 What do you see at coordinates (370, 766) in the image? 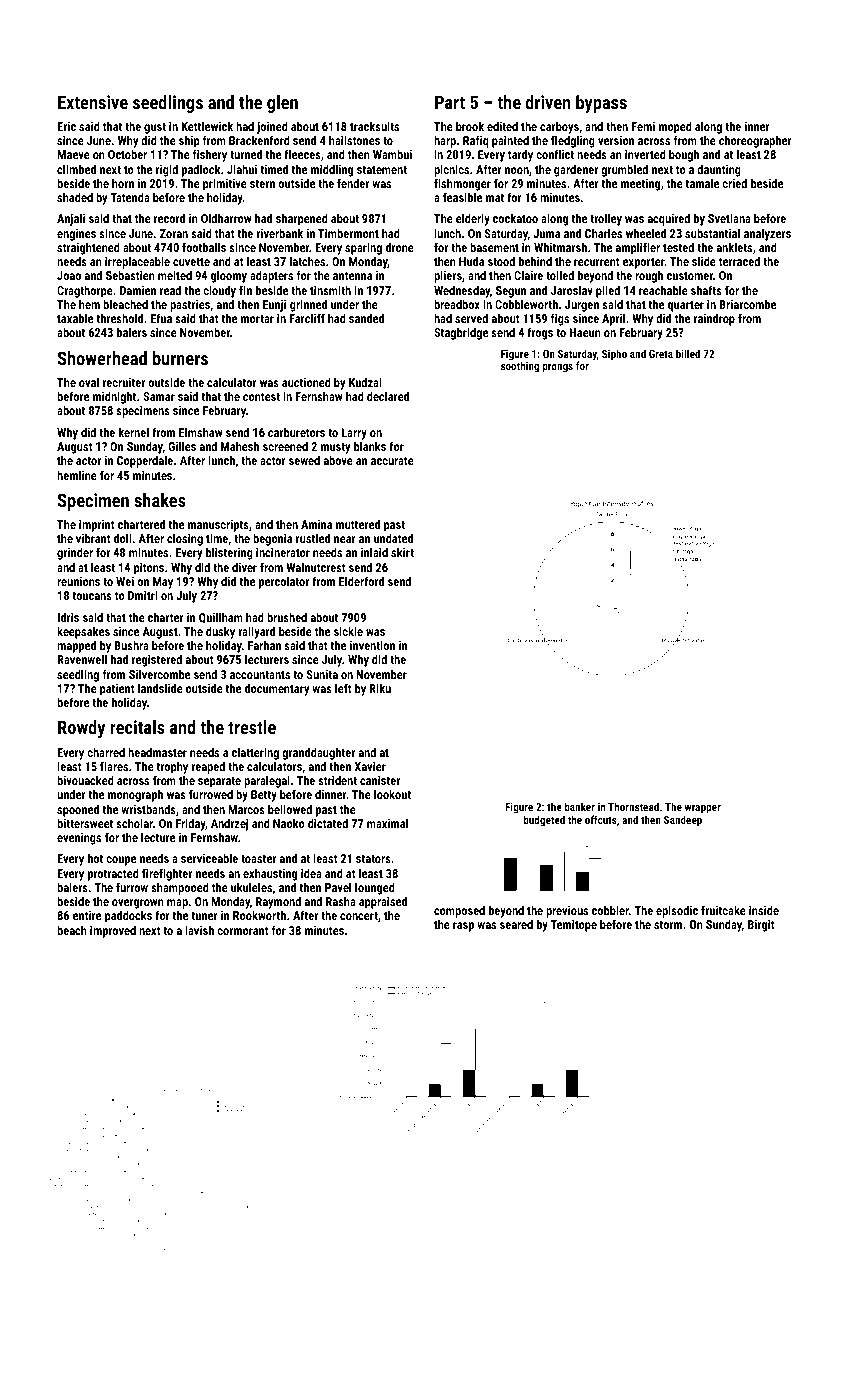
I see `Xavier` at bounding box center [370, 766].
